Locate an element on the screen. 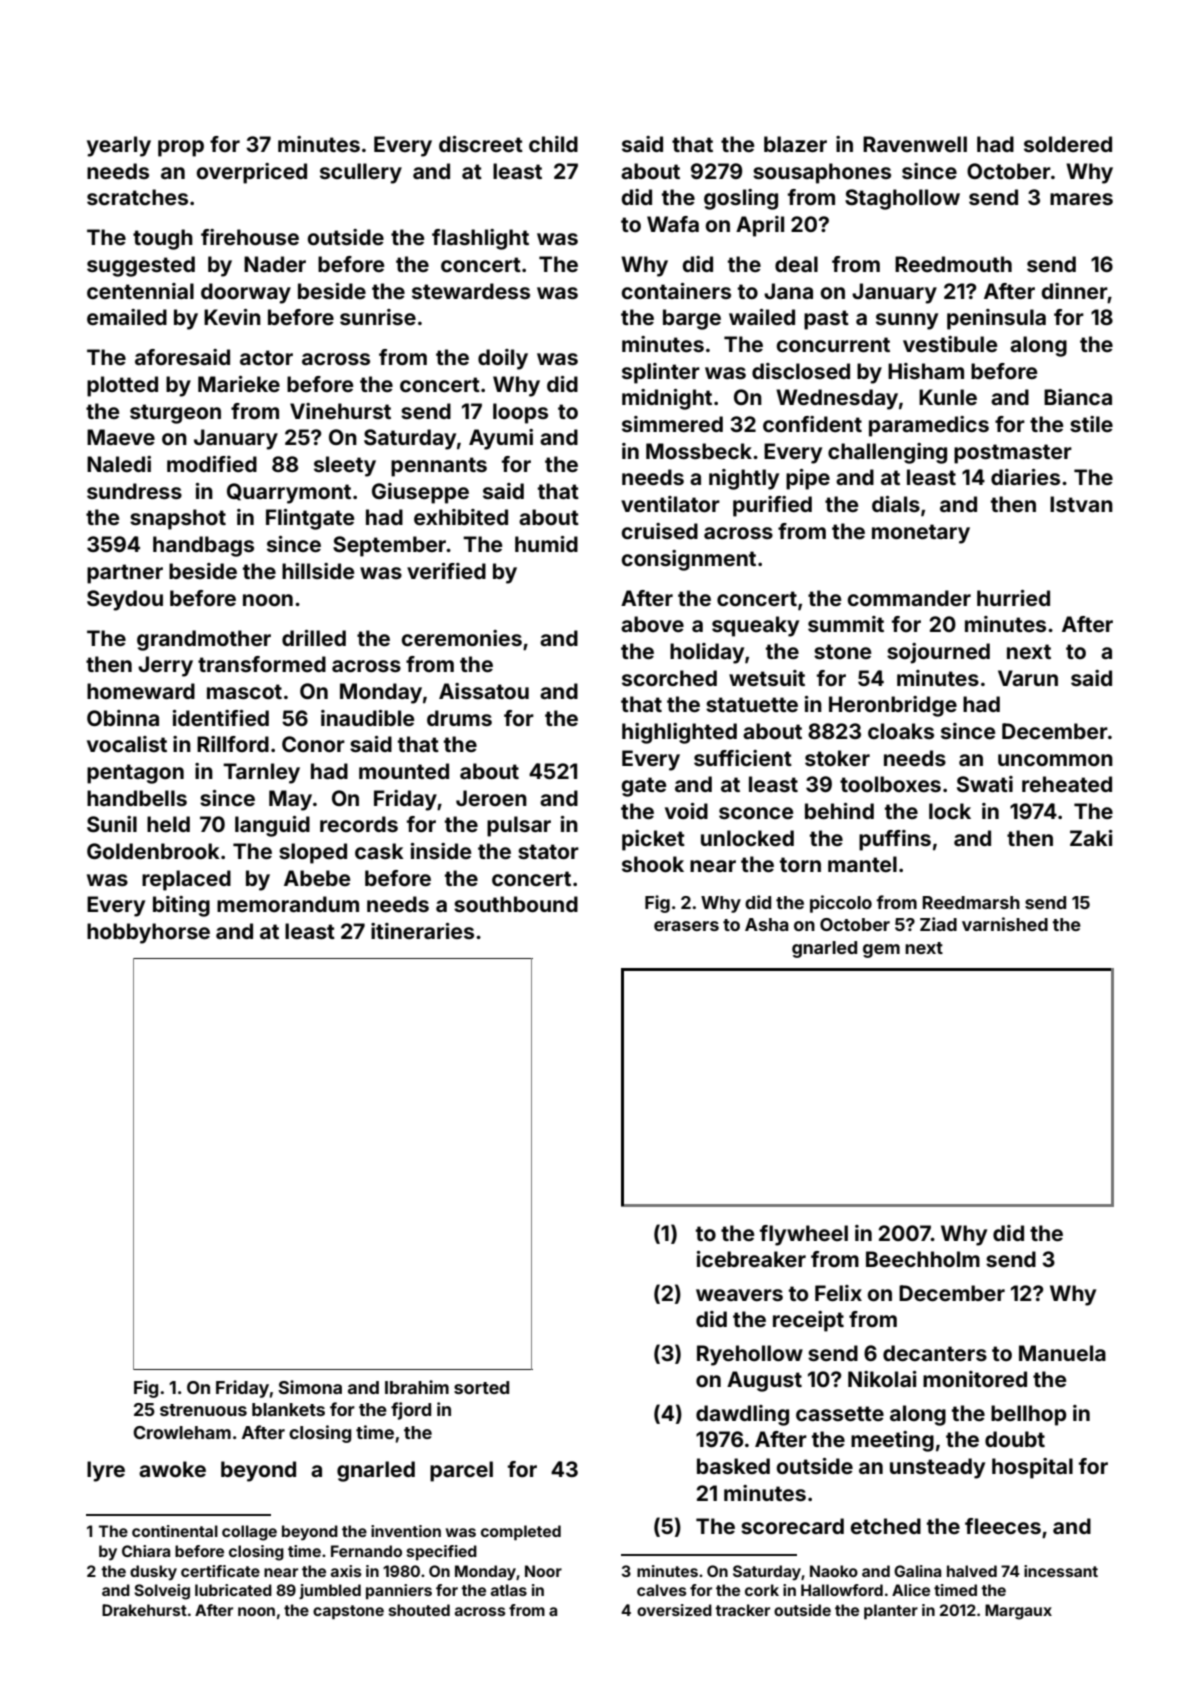 The width and height of the screenshot is (1200, 1698). scorched is located at coordinates (669, 678).
